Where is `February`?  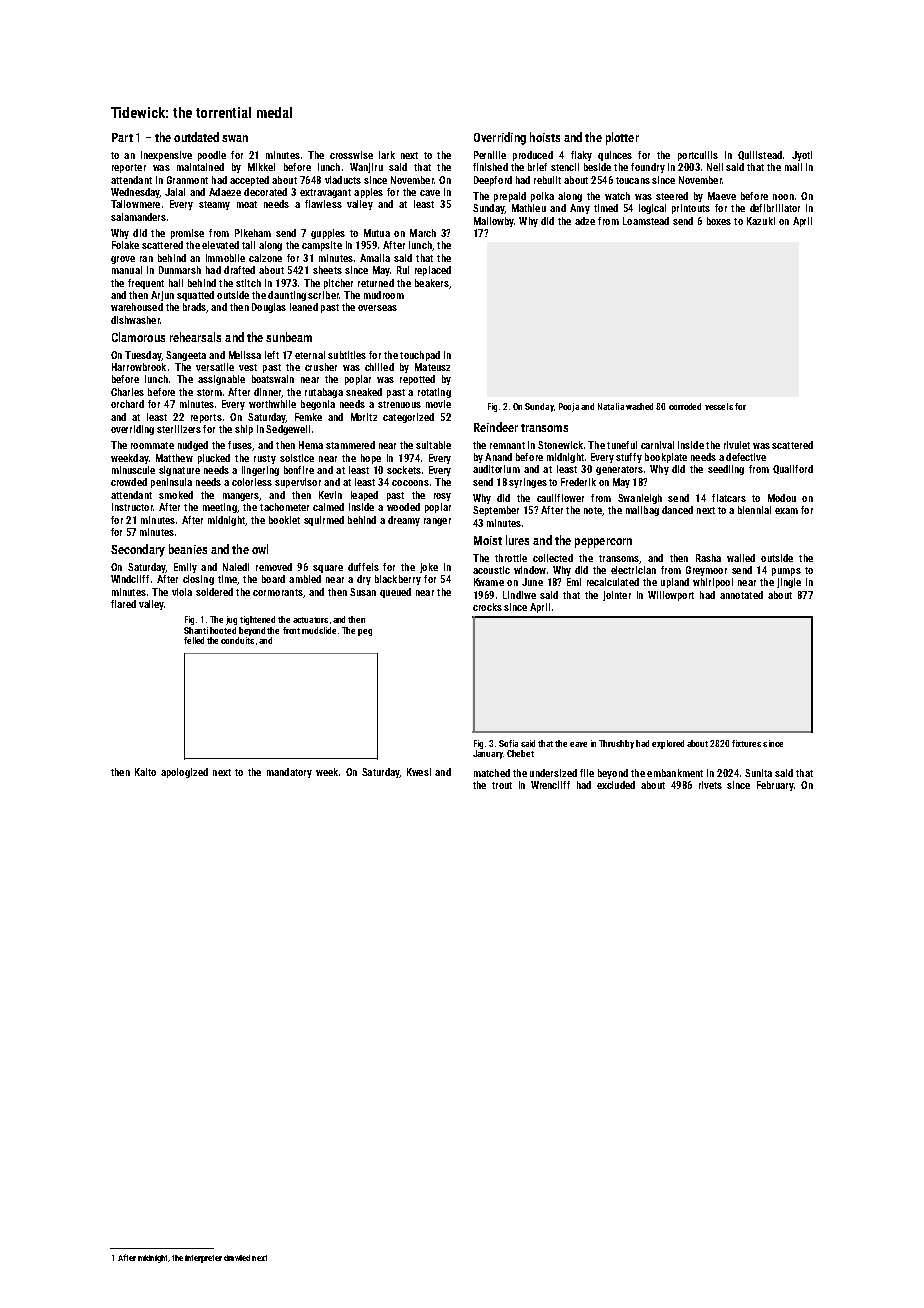 February is located at coordinates (775, 786).
